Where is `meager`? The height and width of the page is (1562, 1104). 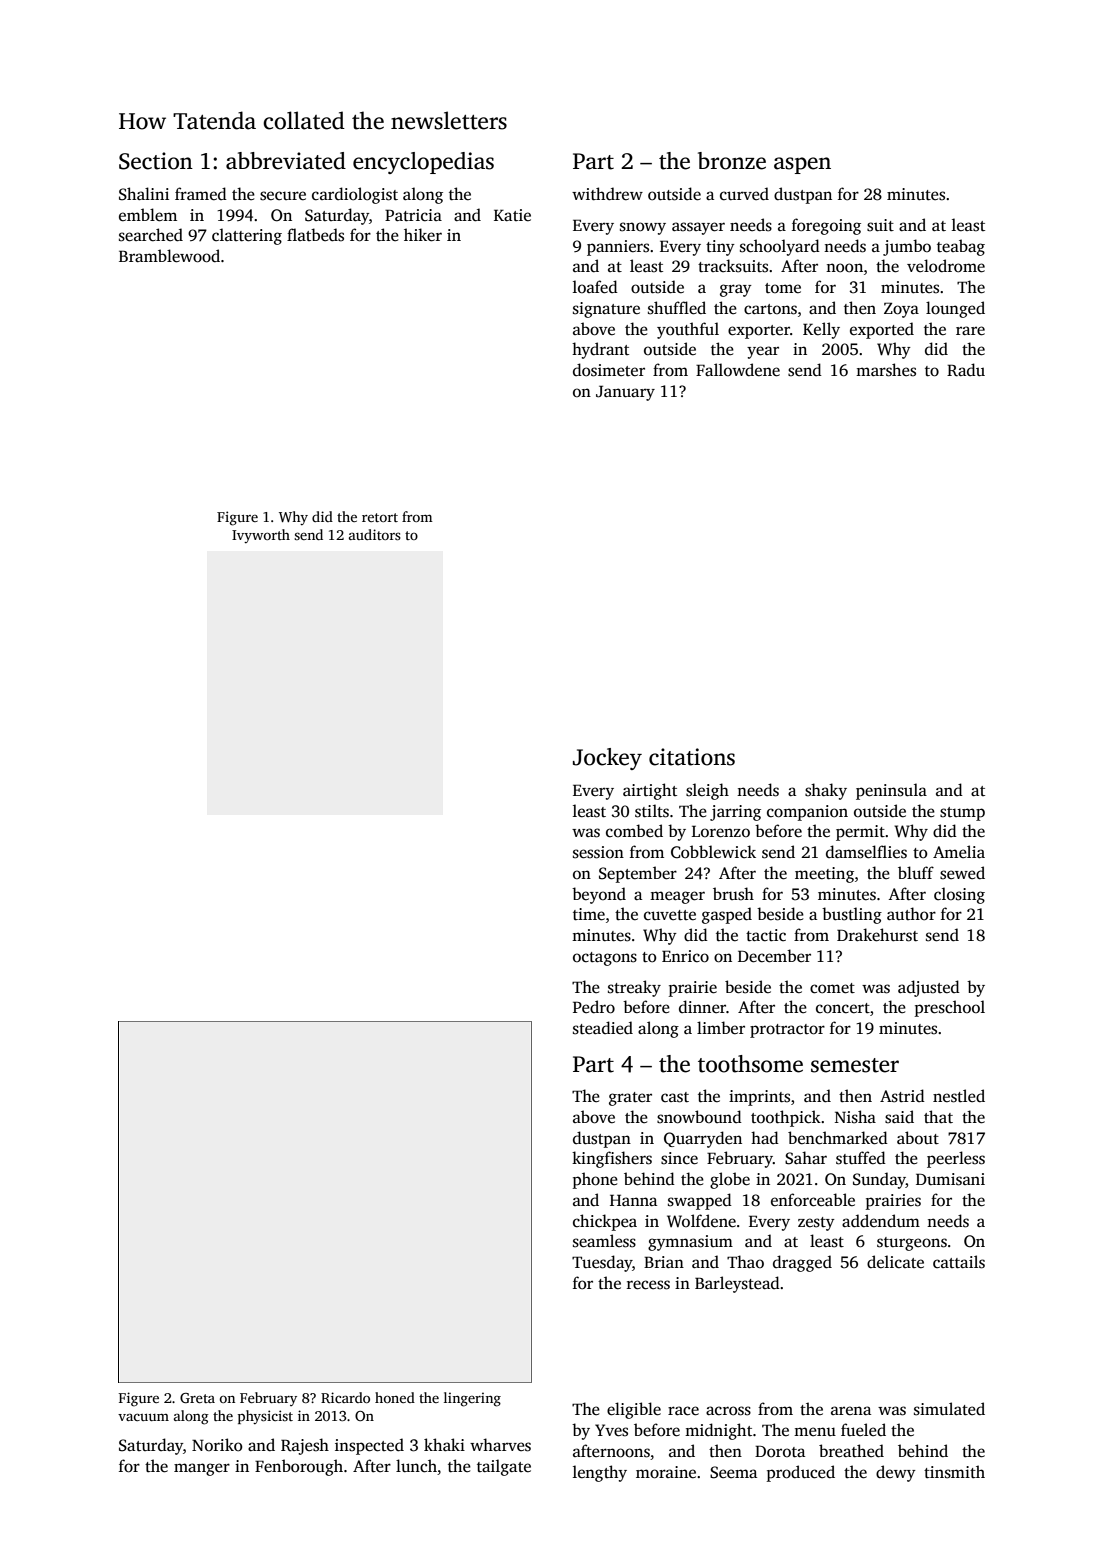 meager is located at coordinates (677, 897).
